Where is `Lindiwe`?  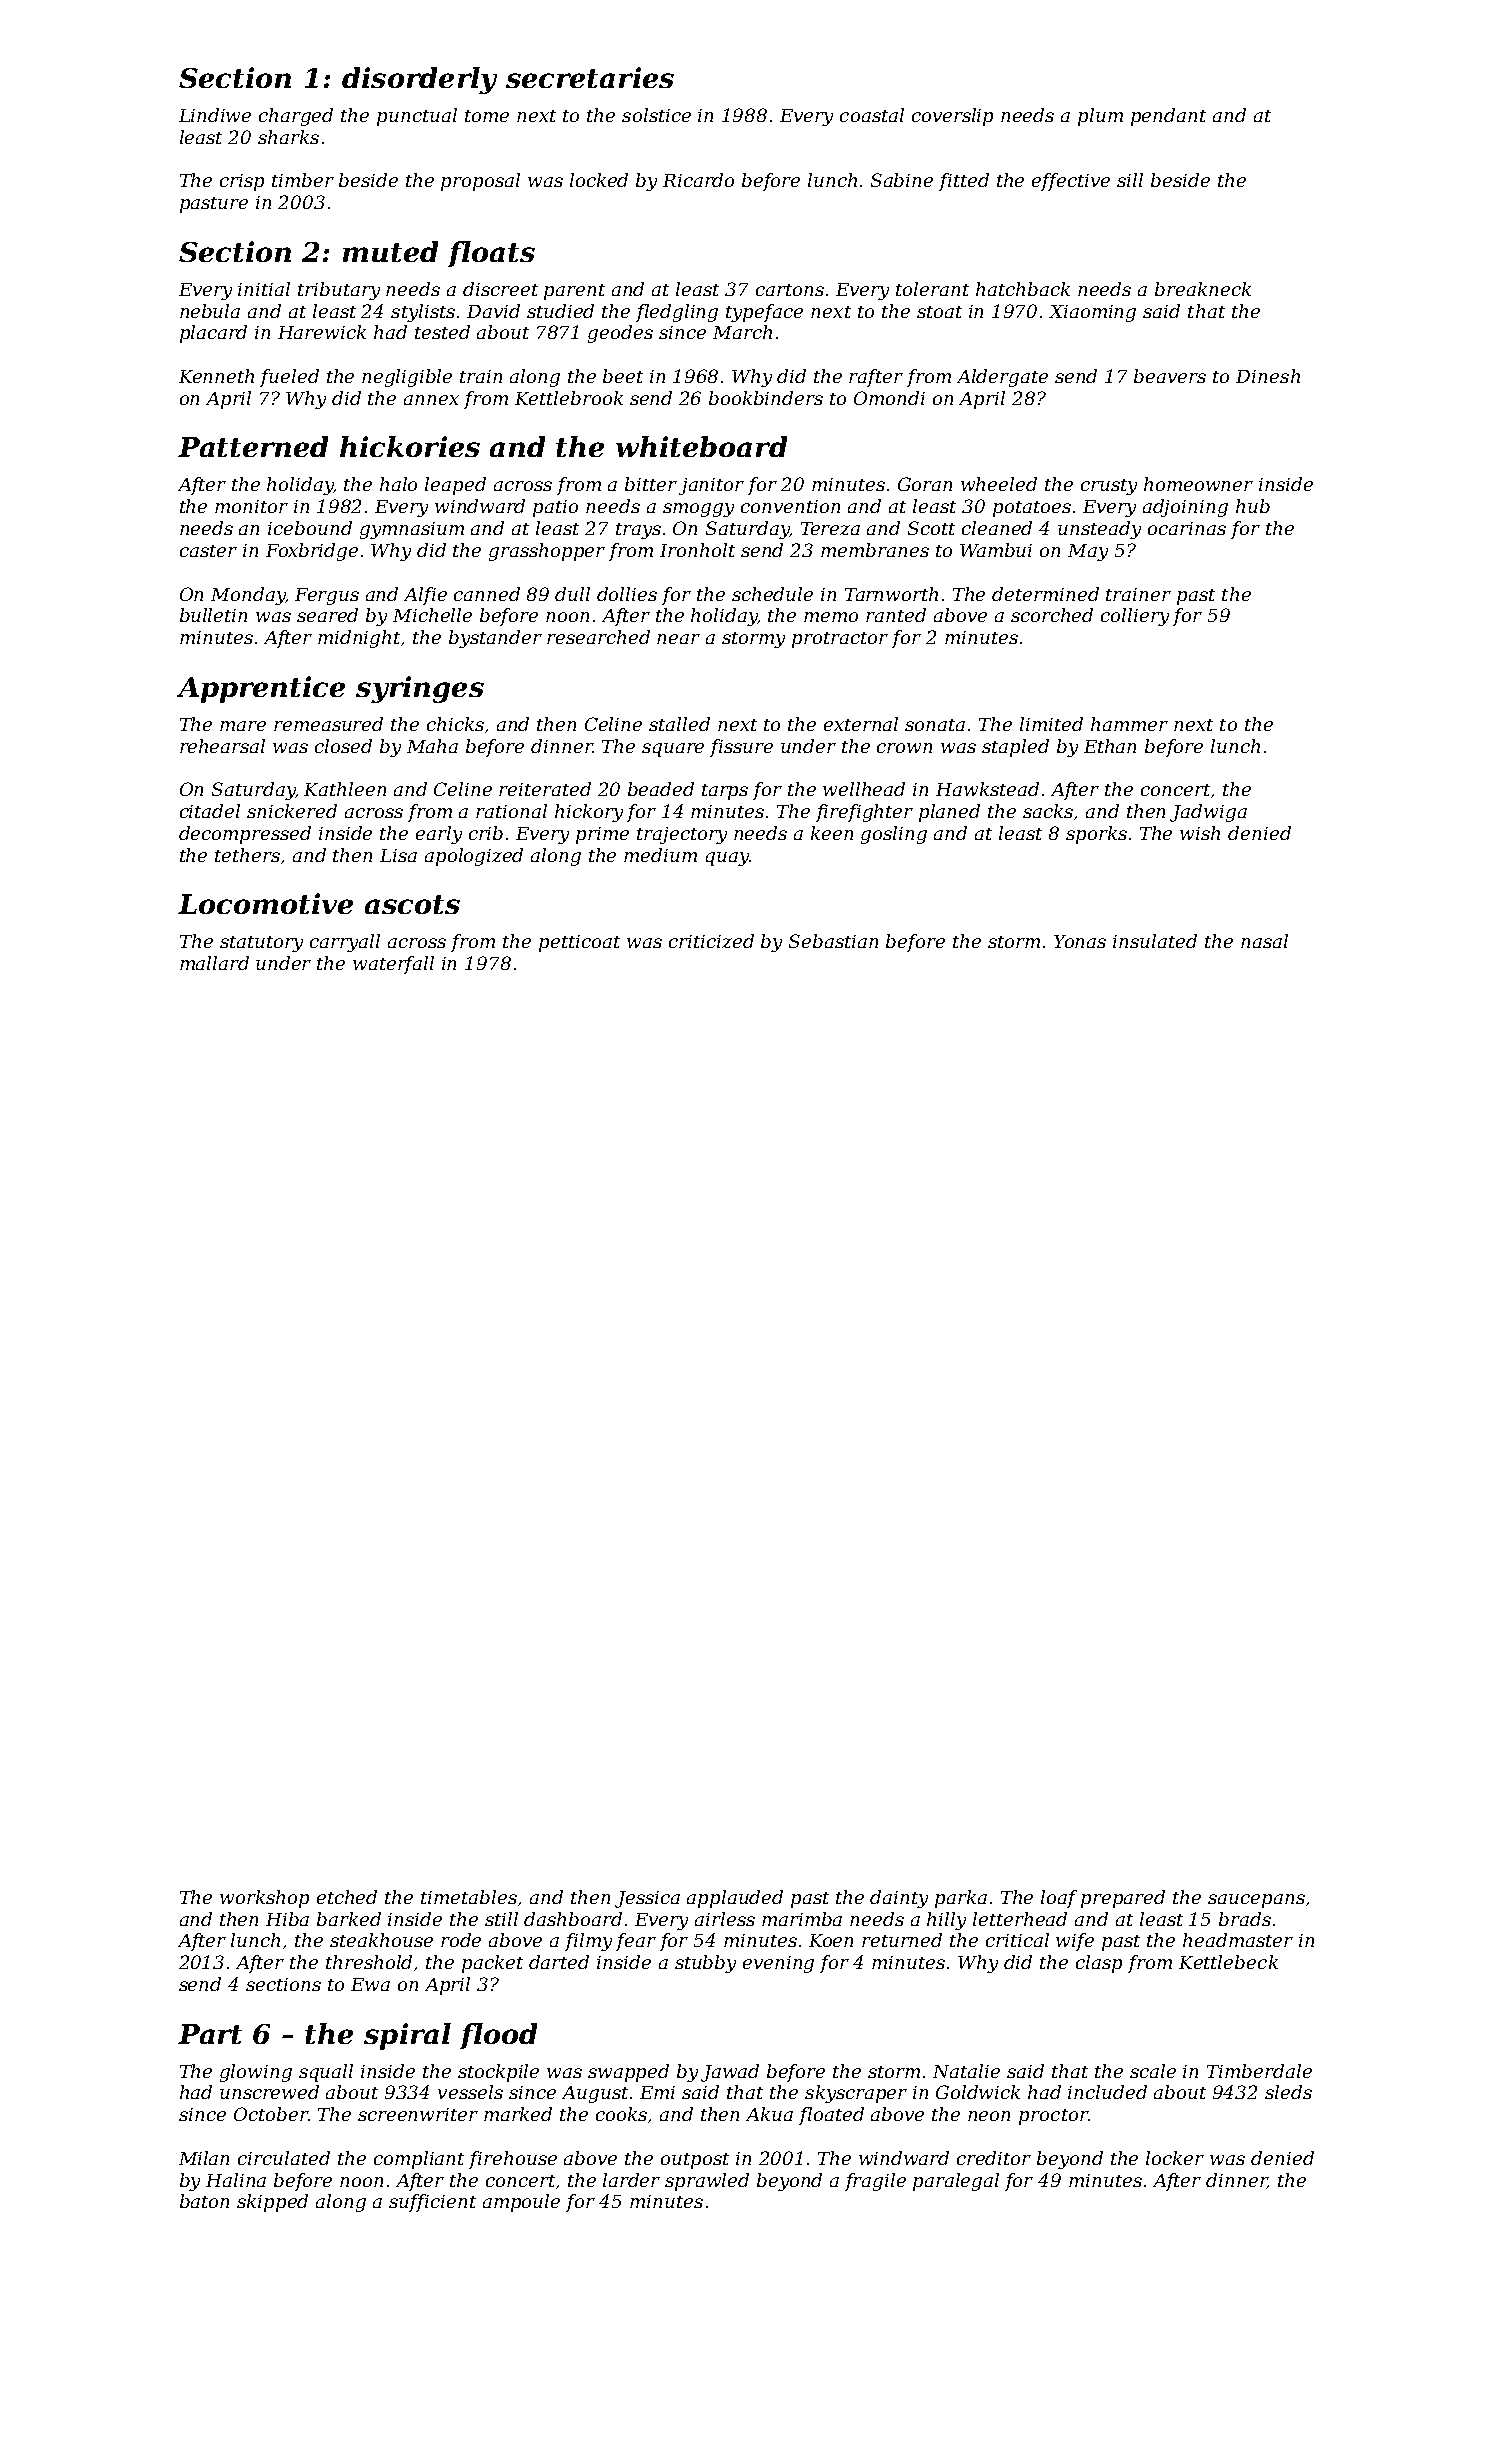
Lindiwe is located at coordinates (215, 115).
